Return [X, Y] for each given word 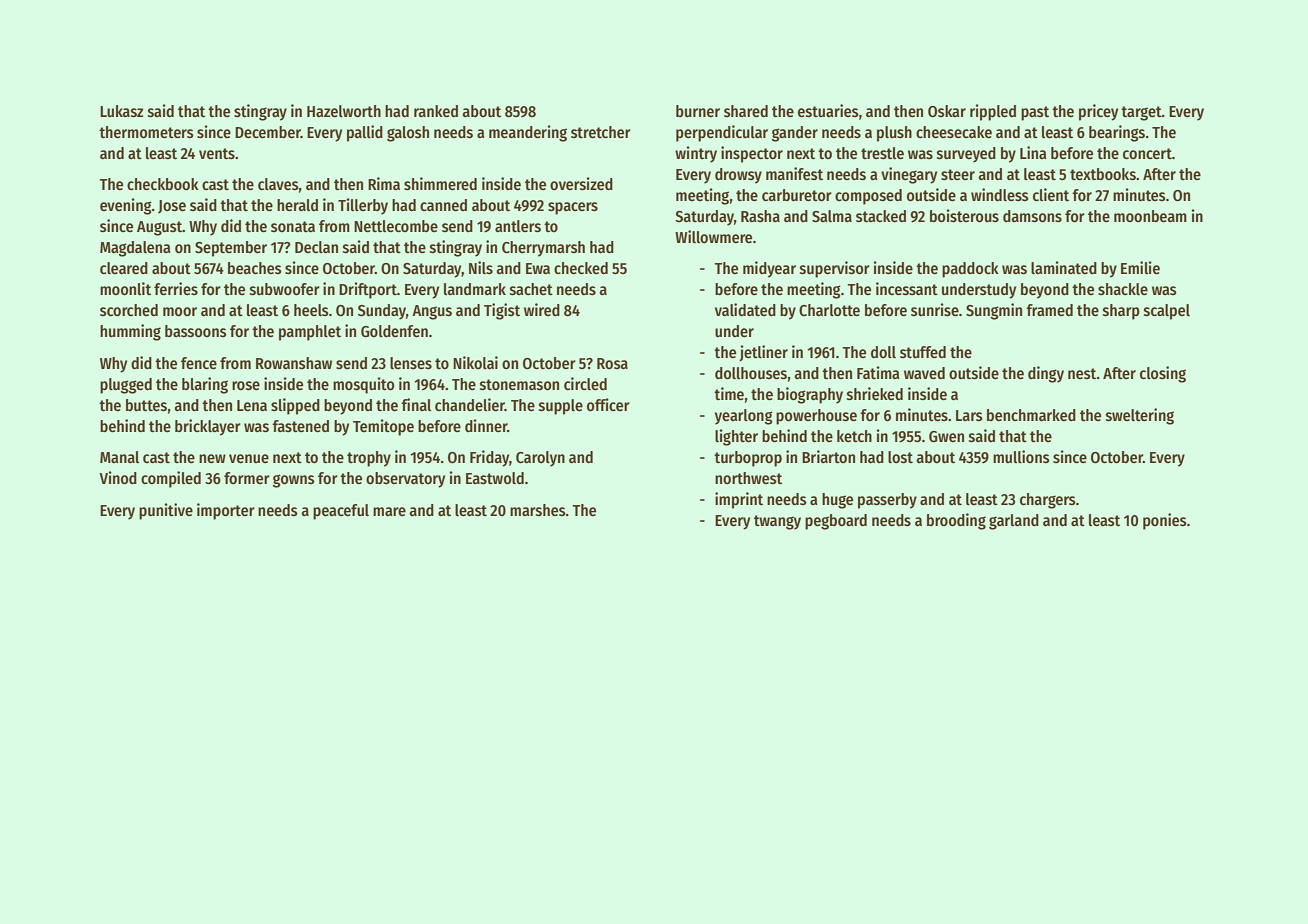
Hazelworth [344, 111]
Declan [316, 247]
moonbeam [1150, 216]
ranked [436, 111]
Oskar [947, 111]
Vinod [118, 478]
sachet [531, 289]
